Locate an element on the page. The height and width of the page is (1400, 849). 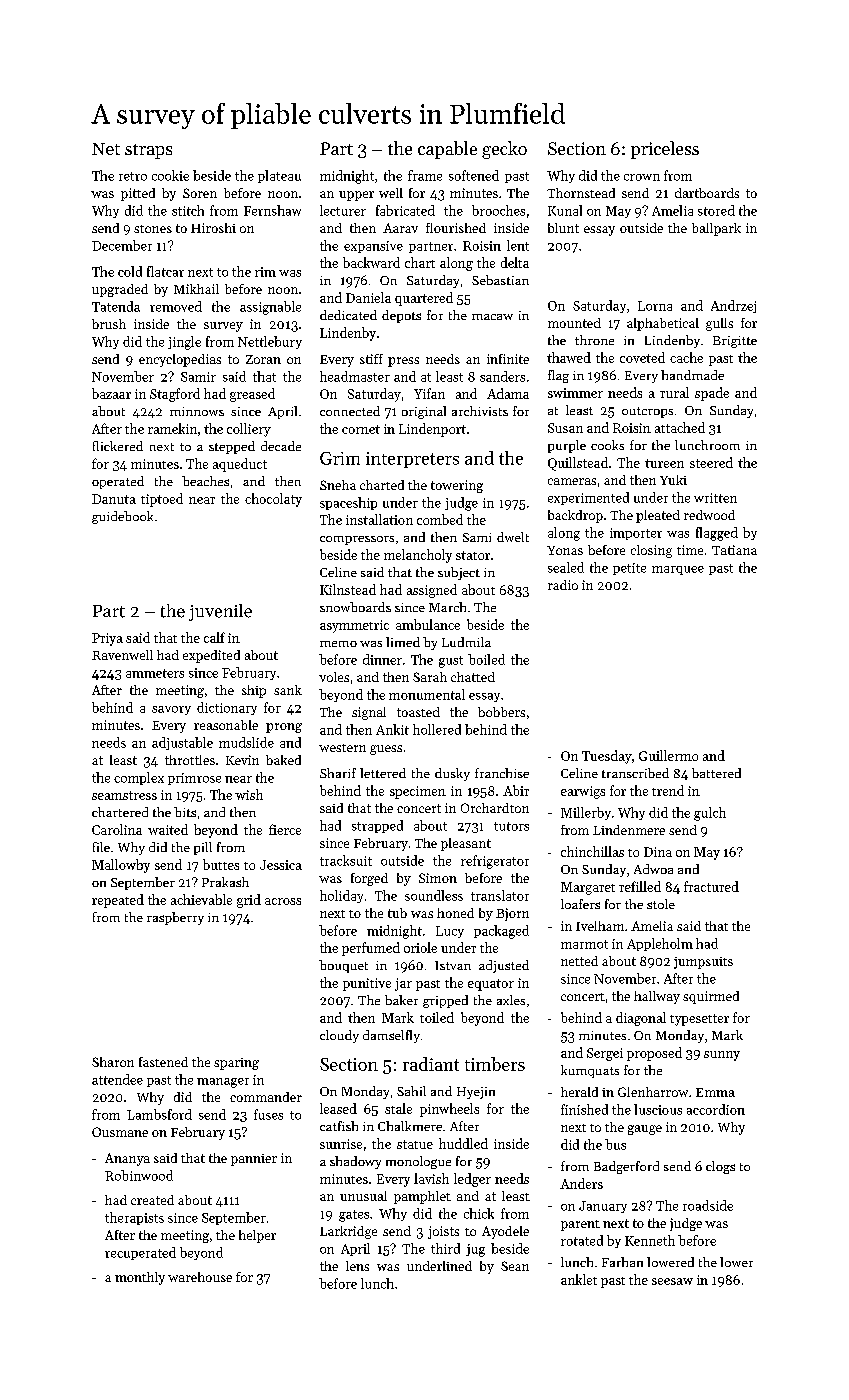
voles is located at coordinates (334, 677).
